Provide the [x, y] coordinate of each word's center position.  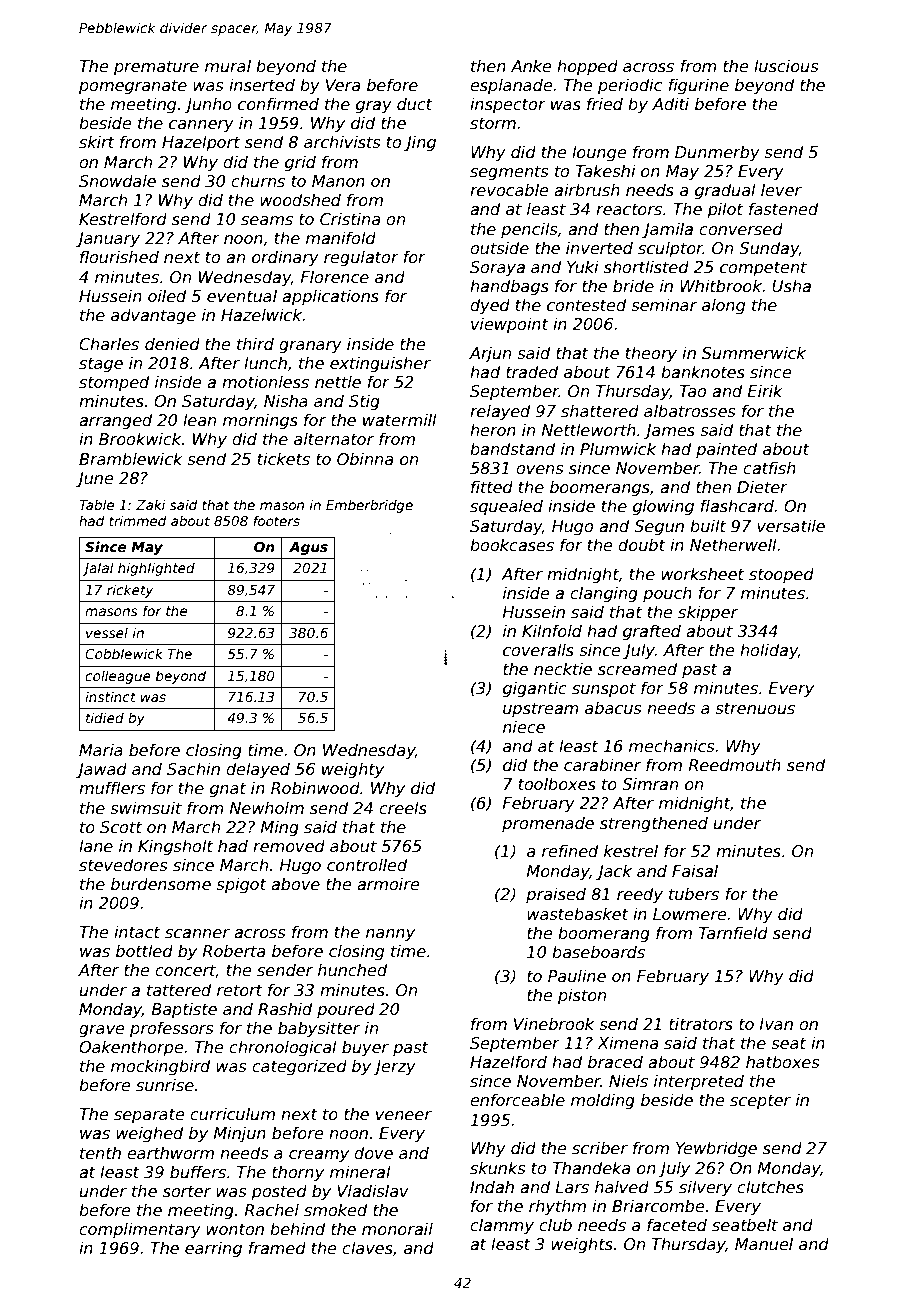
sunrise [165, 1085]
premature [156, 68]
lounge [599, 153]
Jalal [98, 569]
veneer [404, 1115]
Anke [531, 66]
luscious [786, 66]
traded [532, 371]
